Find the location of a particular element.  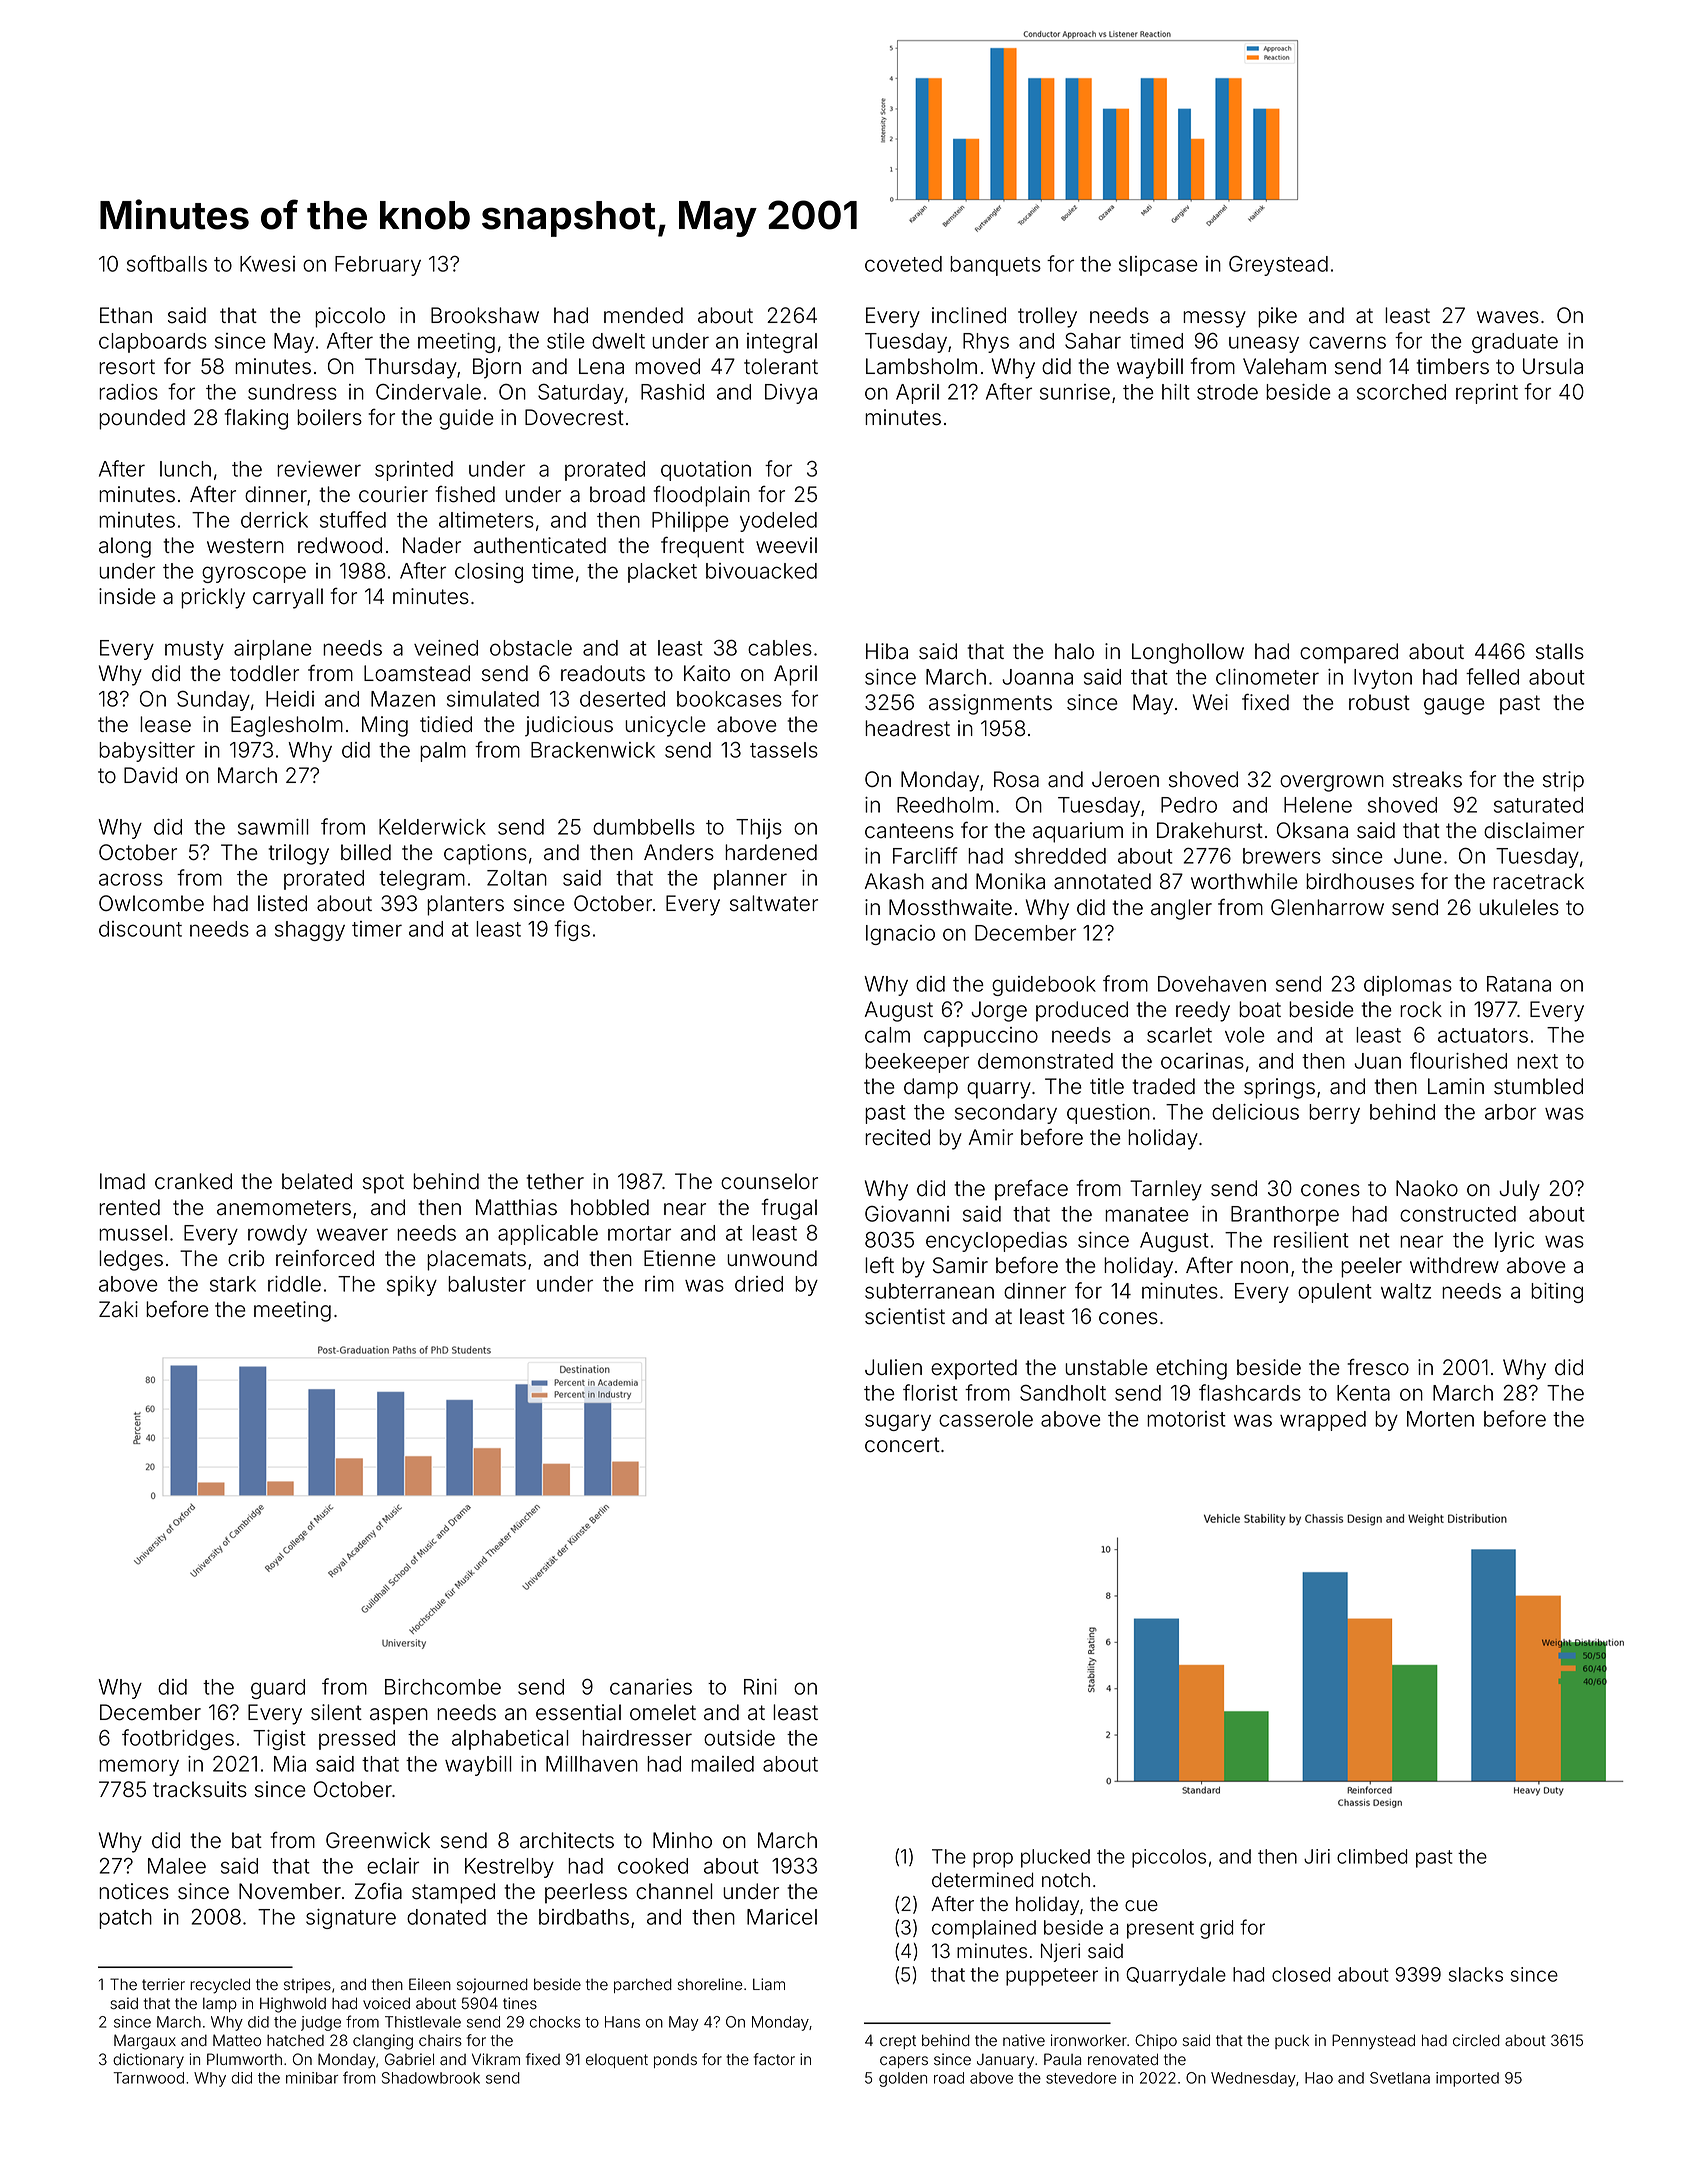

Ivyton is located at coordinates (1383, 679).
